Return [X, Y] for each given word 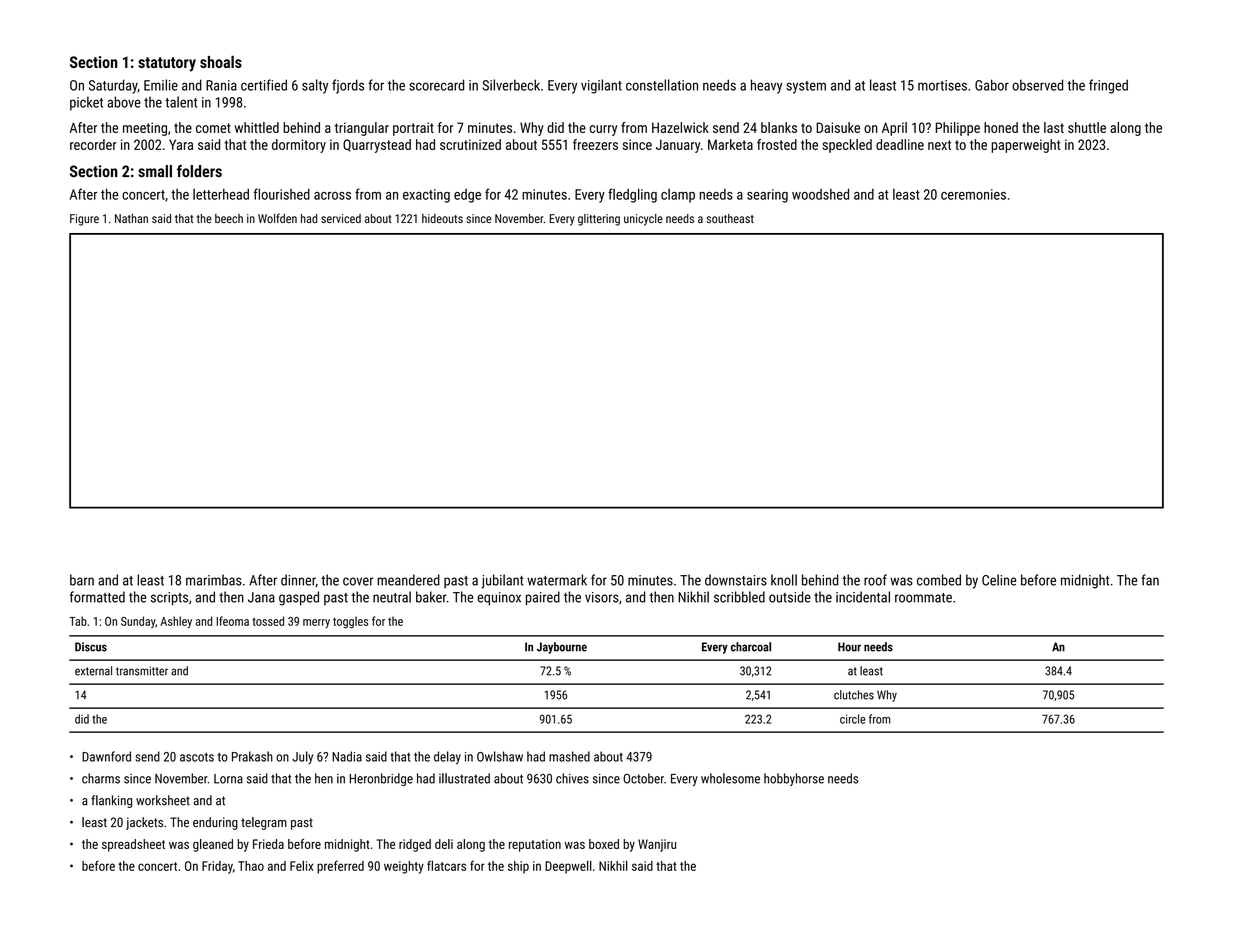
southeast [730, 218]
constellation [662, 85]
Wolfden [277, 218]
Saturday [113, 86]
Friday [217, 867]
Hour [849, 647]
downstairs [736, 580]
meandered [408, 580]
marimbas [214, 580]
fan [1150, 580]
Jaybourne [562, 648]
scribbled [739, 597]
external [93, 671]
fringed [1108, 86]
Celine [999, 580]
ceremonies [973, 194]
